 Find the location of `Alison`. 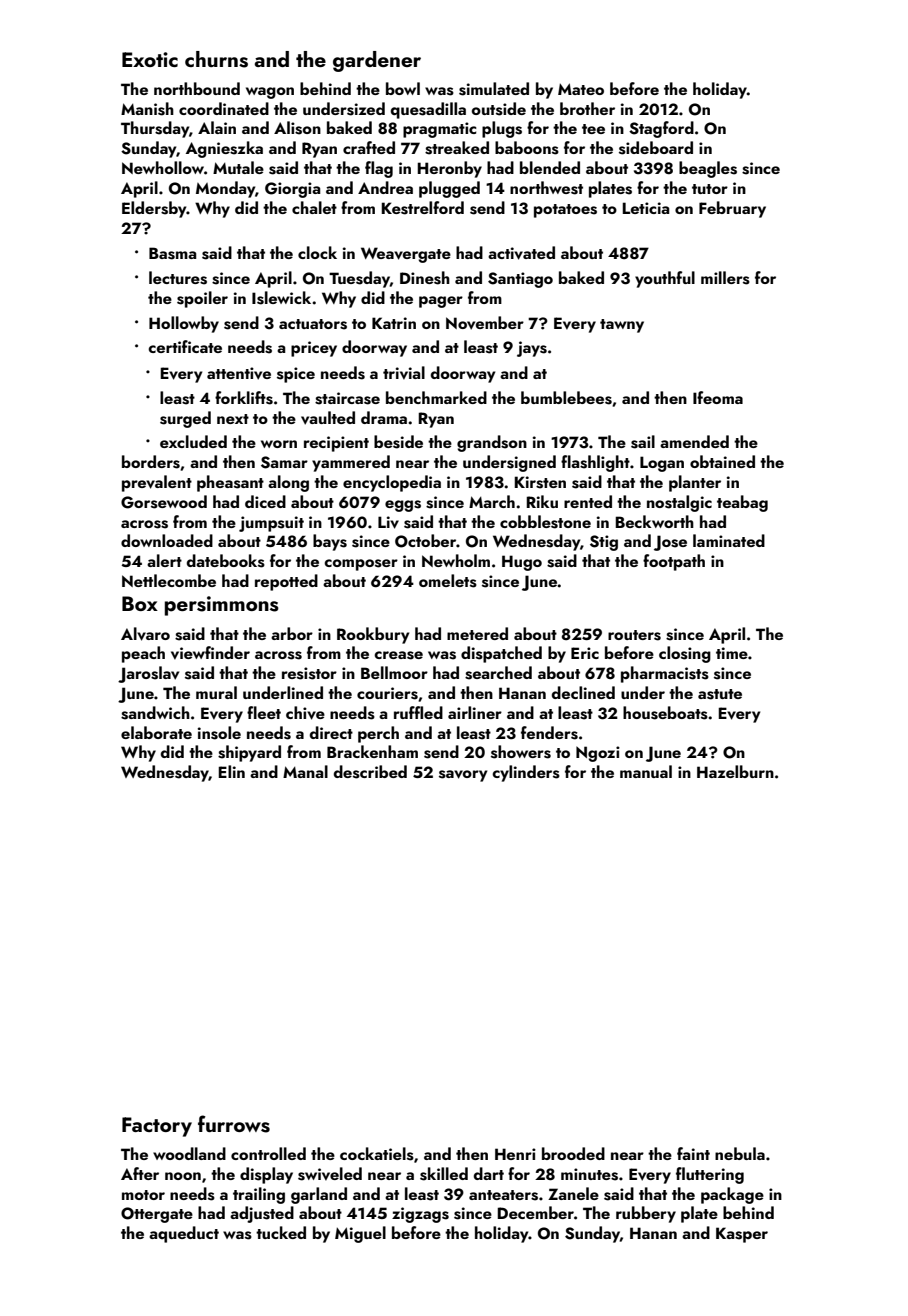

Alison is located at coordinates (297, 128).
